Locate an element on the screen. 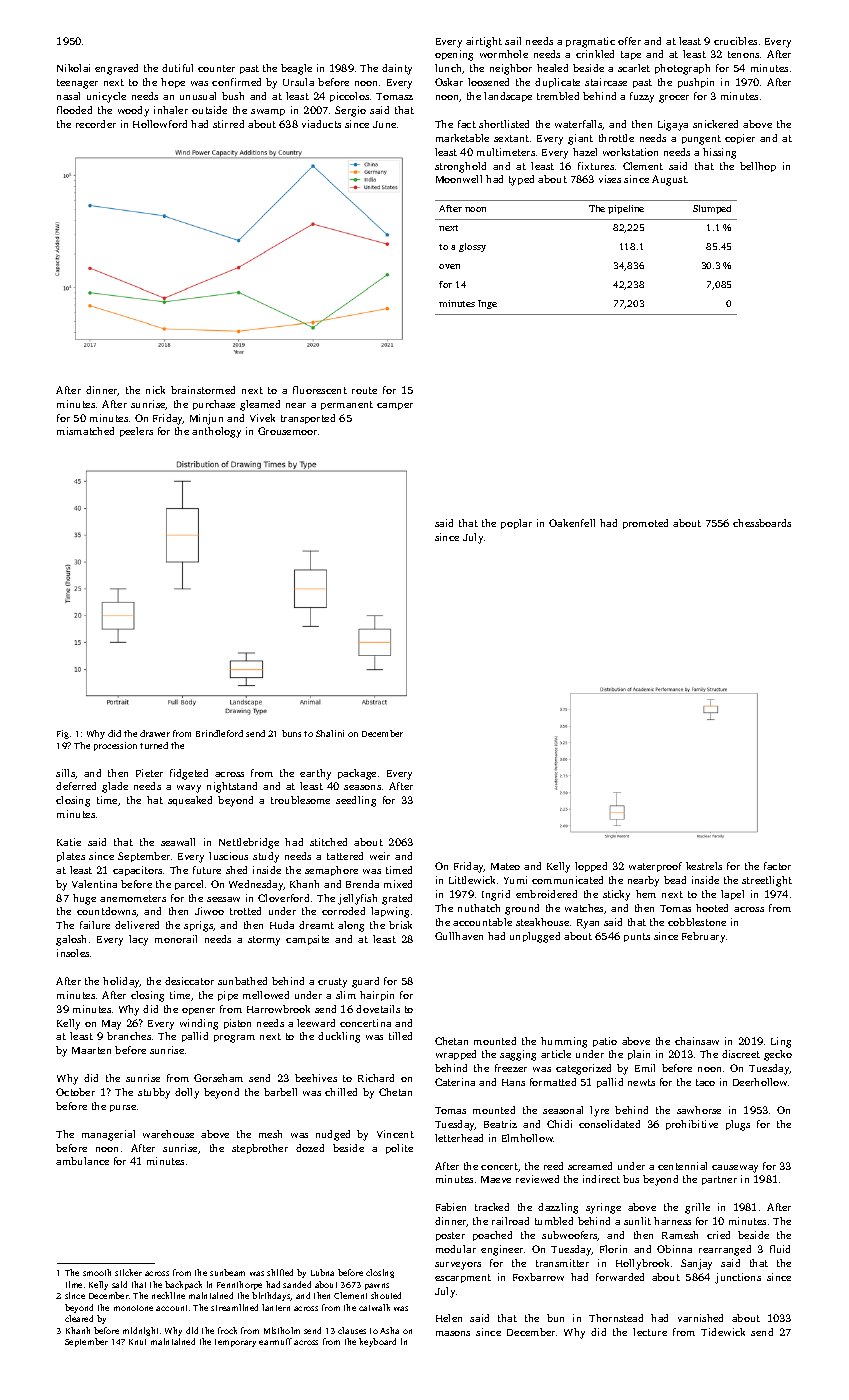 The height and width of the screenshot is (1400, 849). offer is located at coordinates (629, 41).
